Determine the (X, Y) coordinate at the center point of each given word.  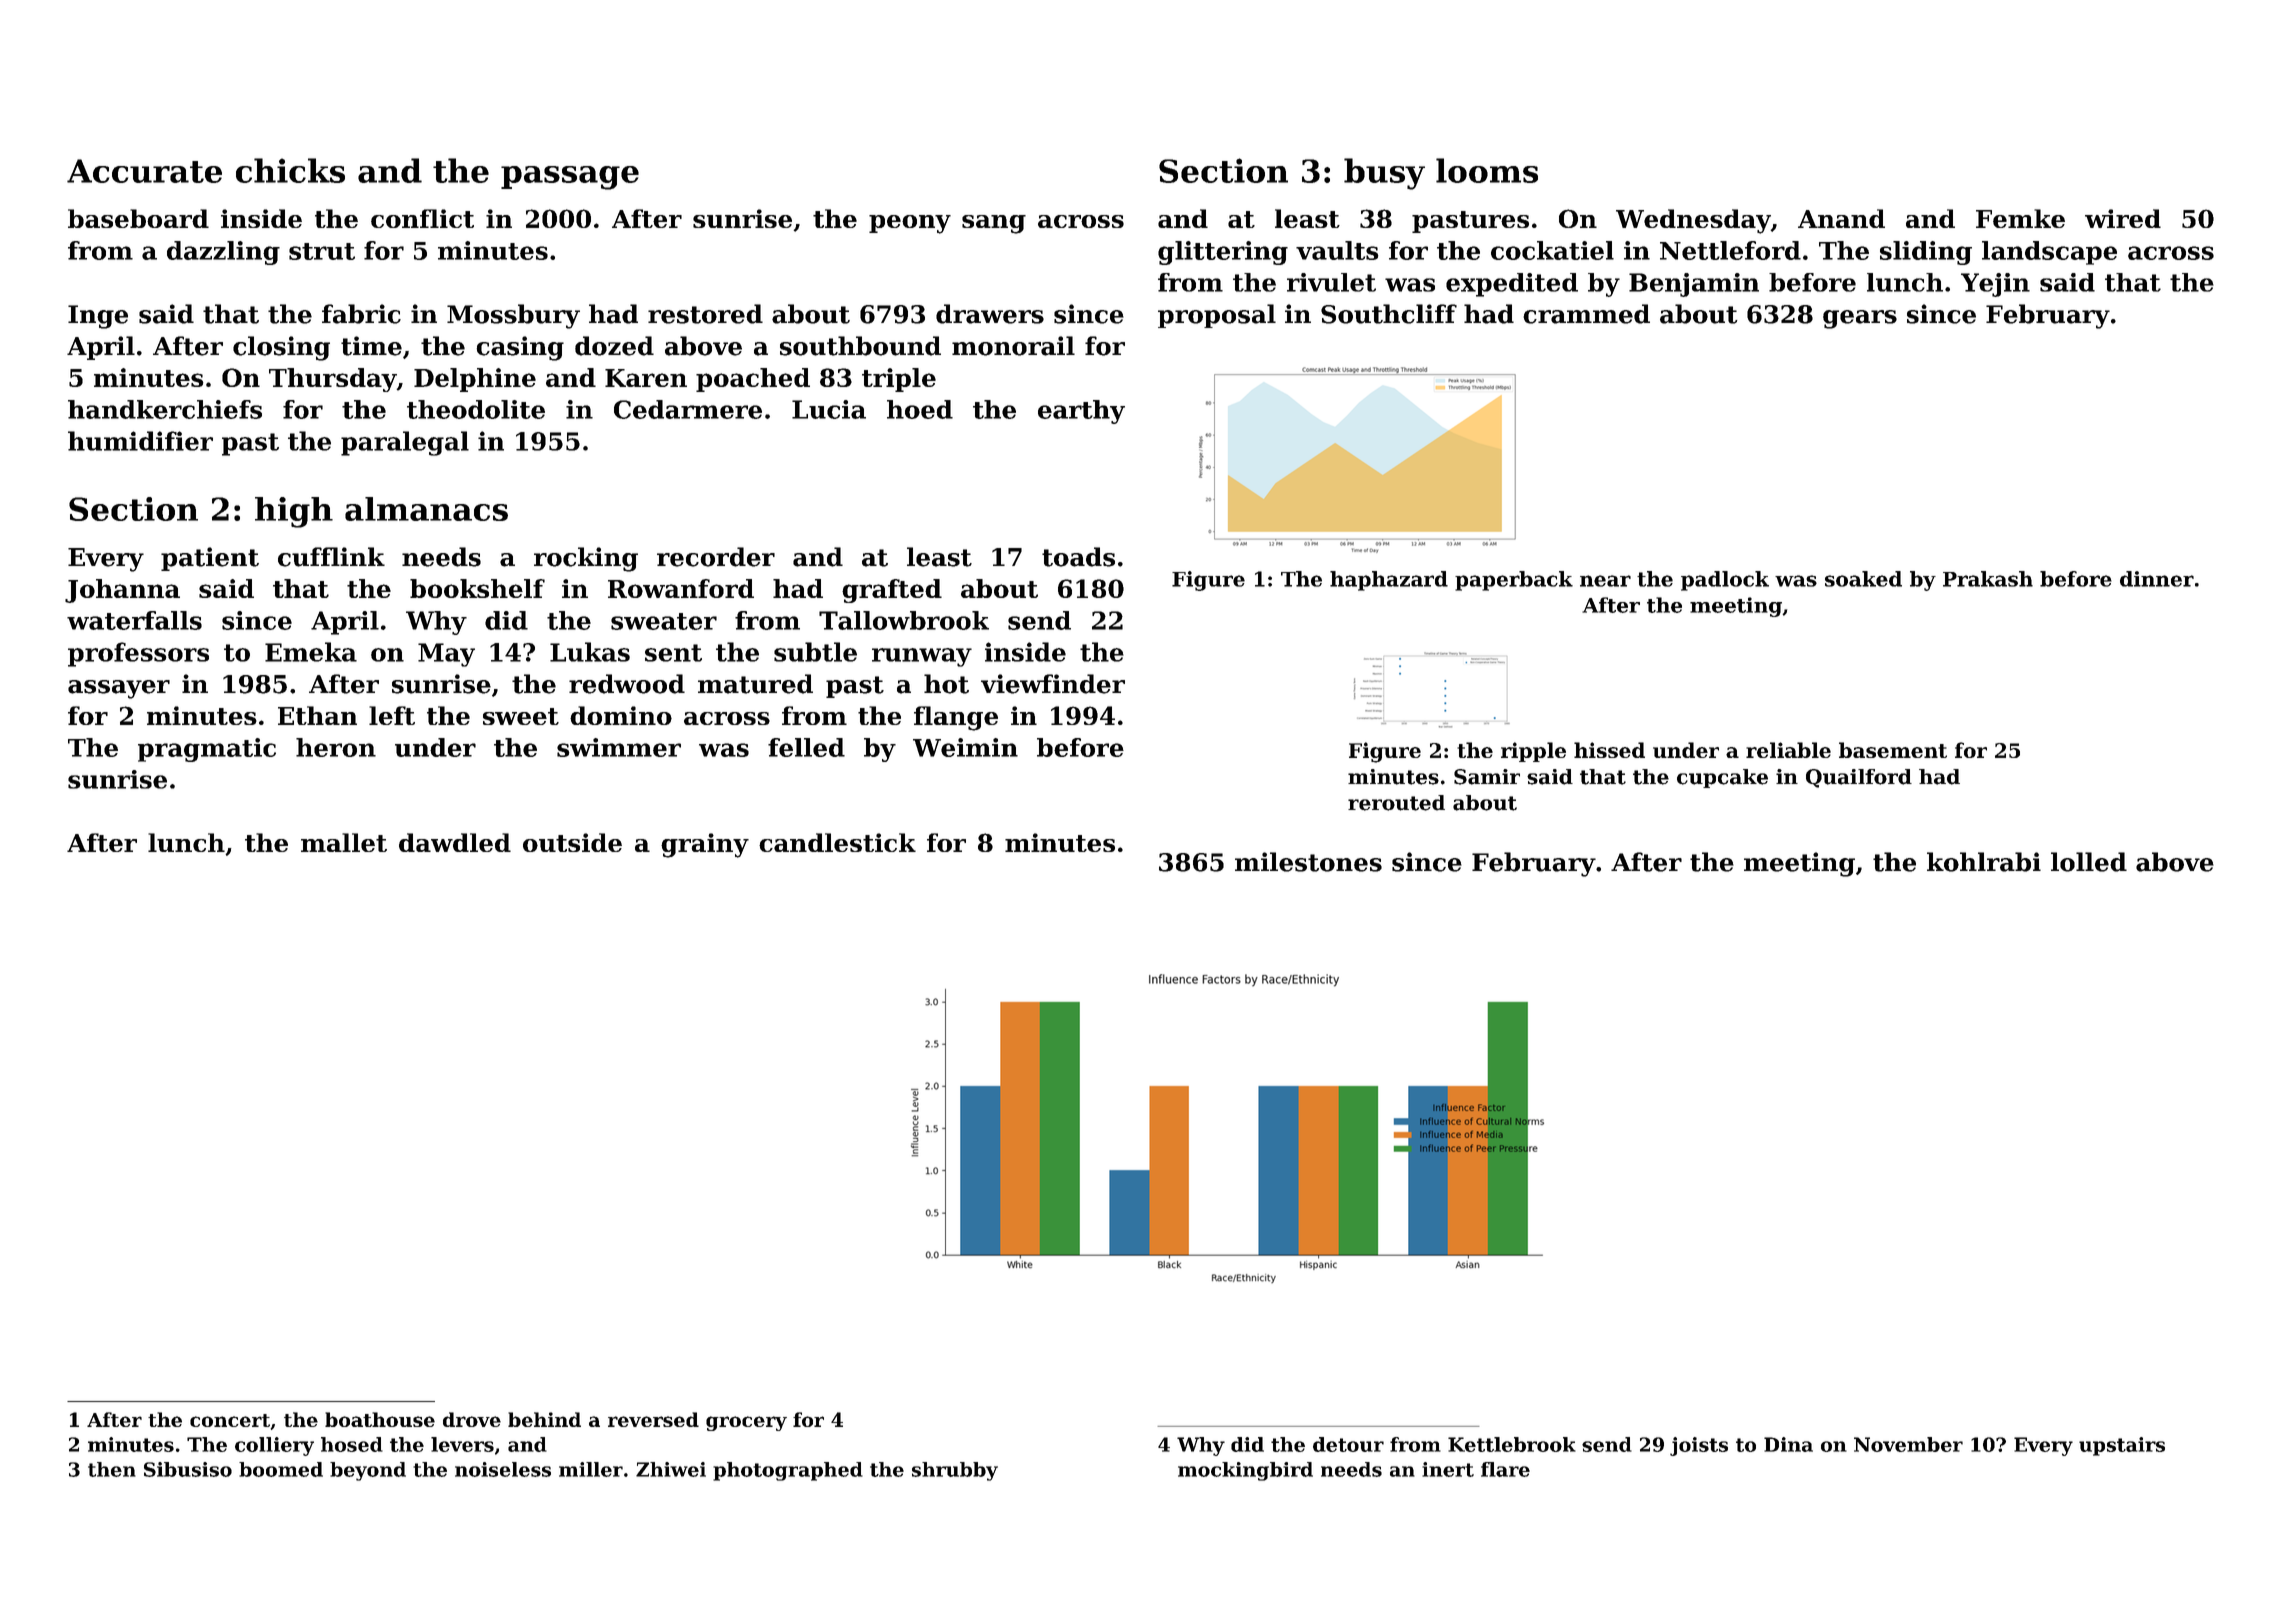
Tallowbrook (904, 620)
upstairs (2122, 1446)
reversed (653, 1419)
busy (1384, 174)
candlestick (837, 842)
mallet (344, 842)
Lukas (590, 652)
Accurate (144, 171)
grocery (746, 1423)
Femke (2020, 218)
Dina (1788, 1444)
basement (1893, 750)
